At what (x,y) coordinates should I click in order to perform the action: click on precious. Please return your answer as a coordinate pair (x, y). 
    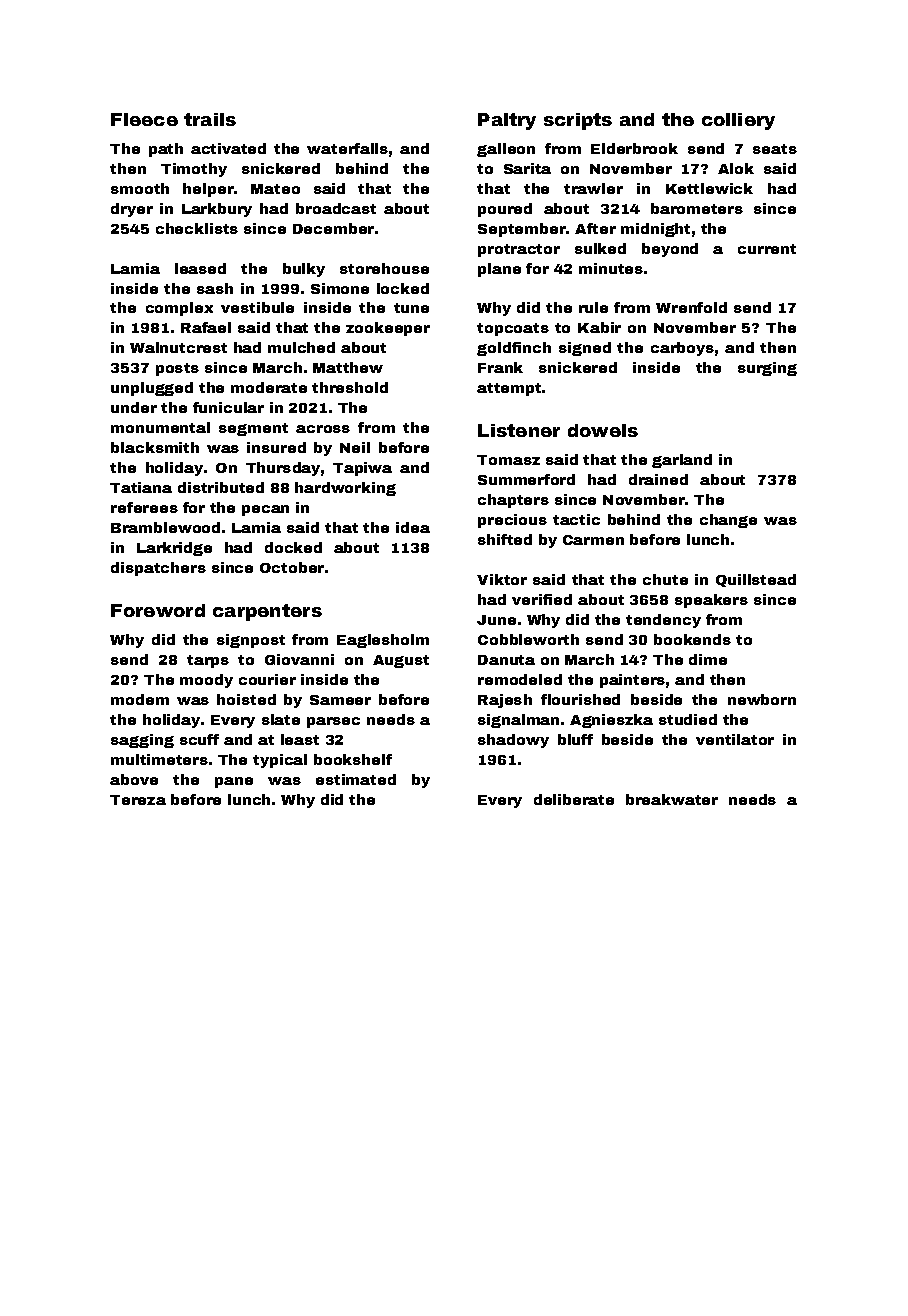
    Looking at the image, I should click on (512, 521).
